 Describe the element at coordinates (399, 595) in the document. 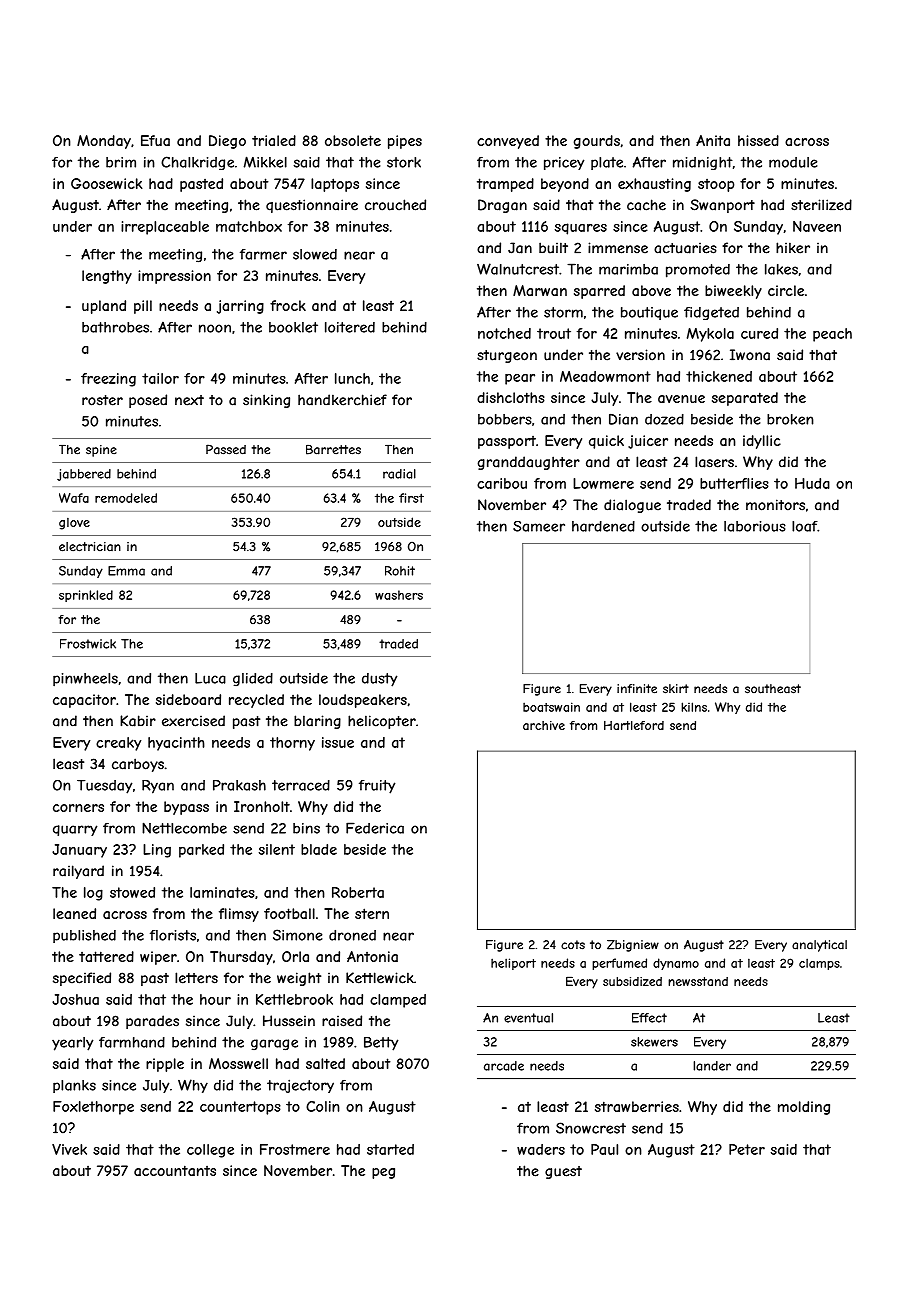

I see `washers` at that location.
